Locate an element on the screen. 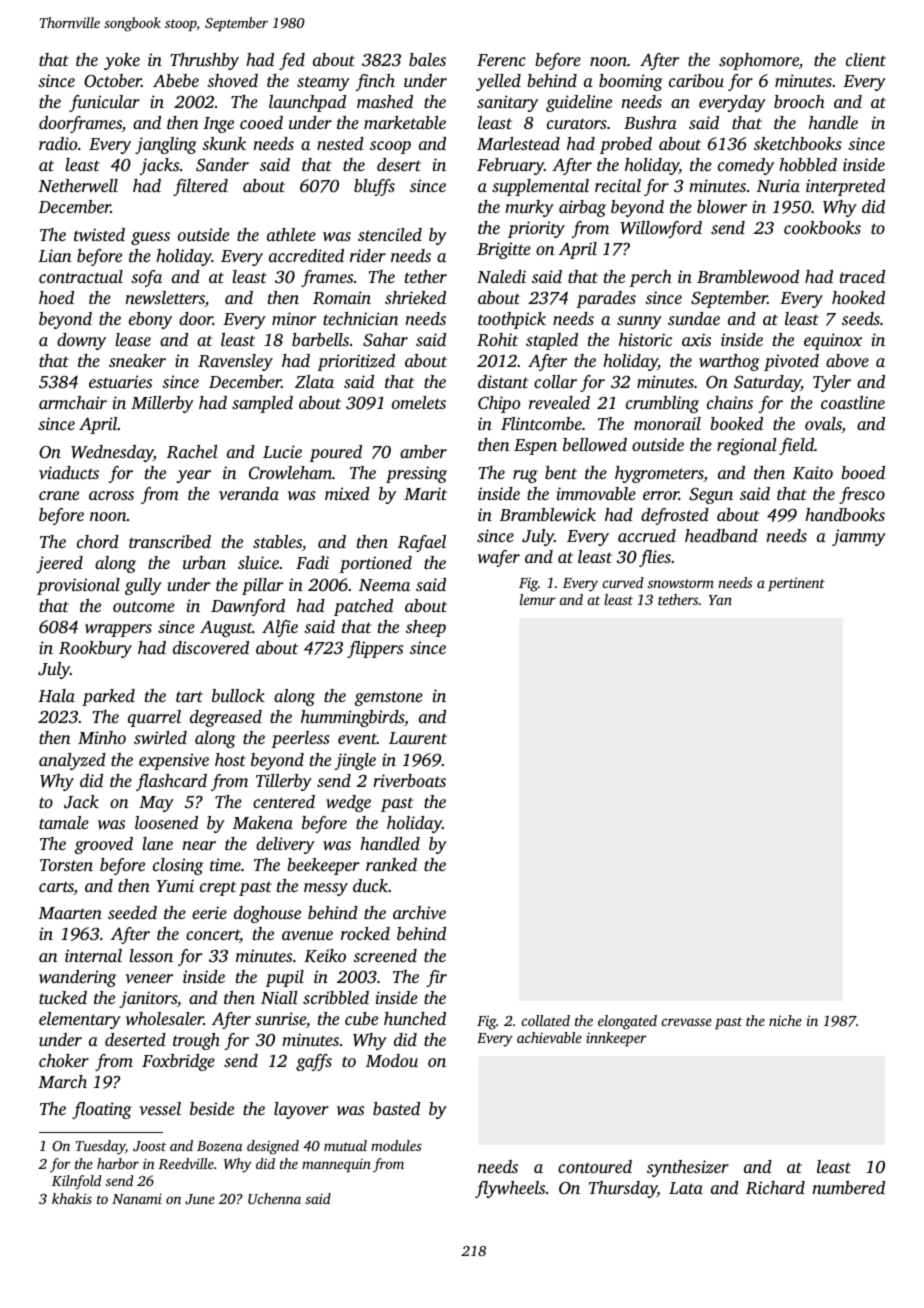  Nanami is located at coordinates (137, 1199).
